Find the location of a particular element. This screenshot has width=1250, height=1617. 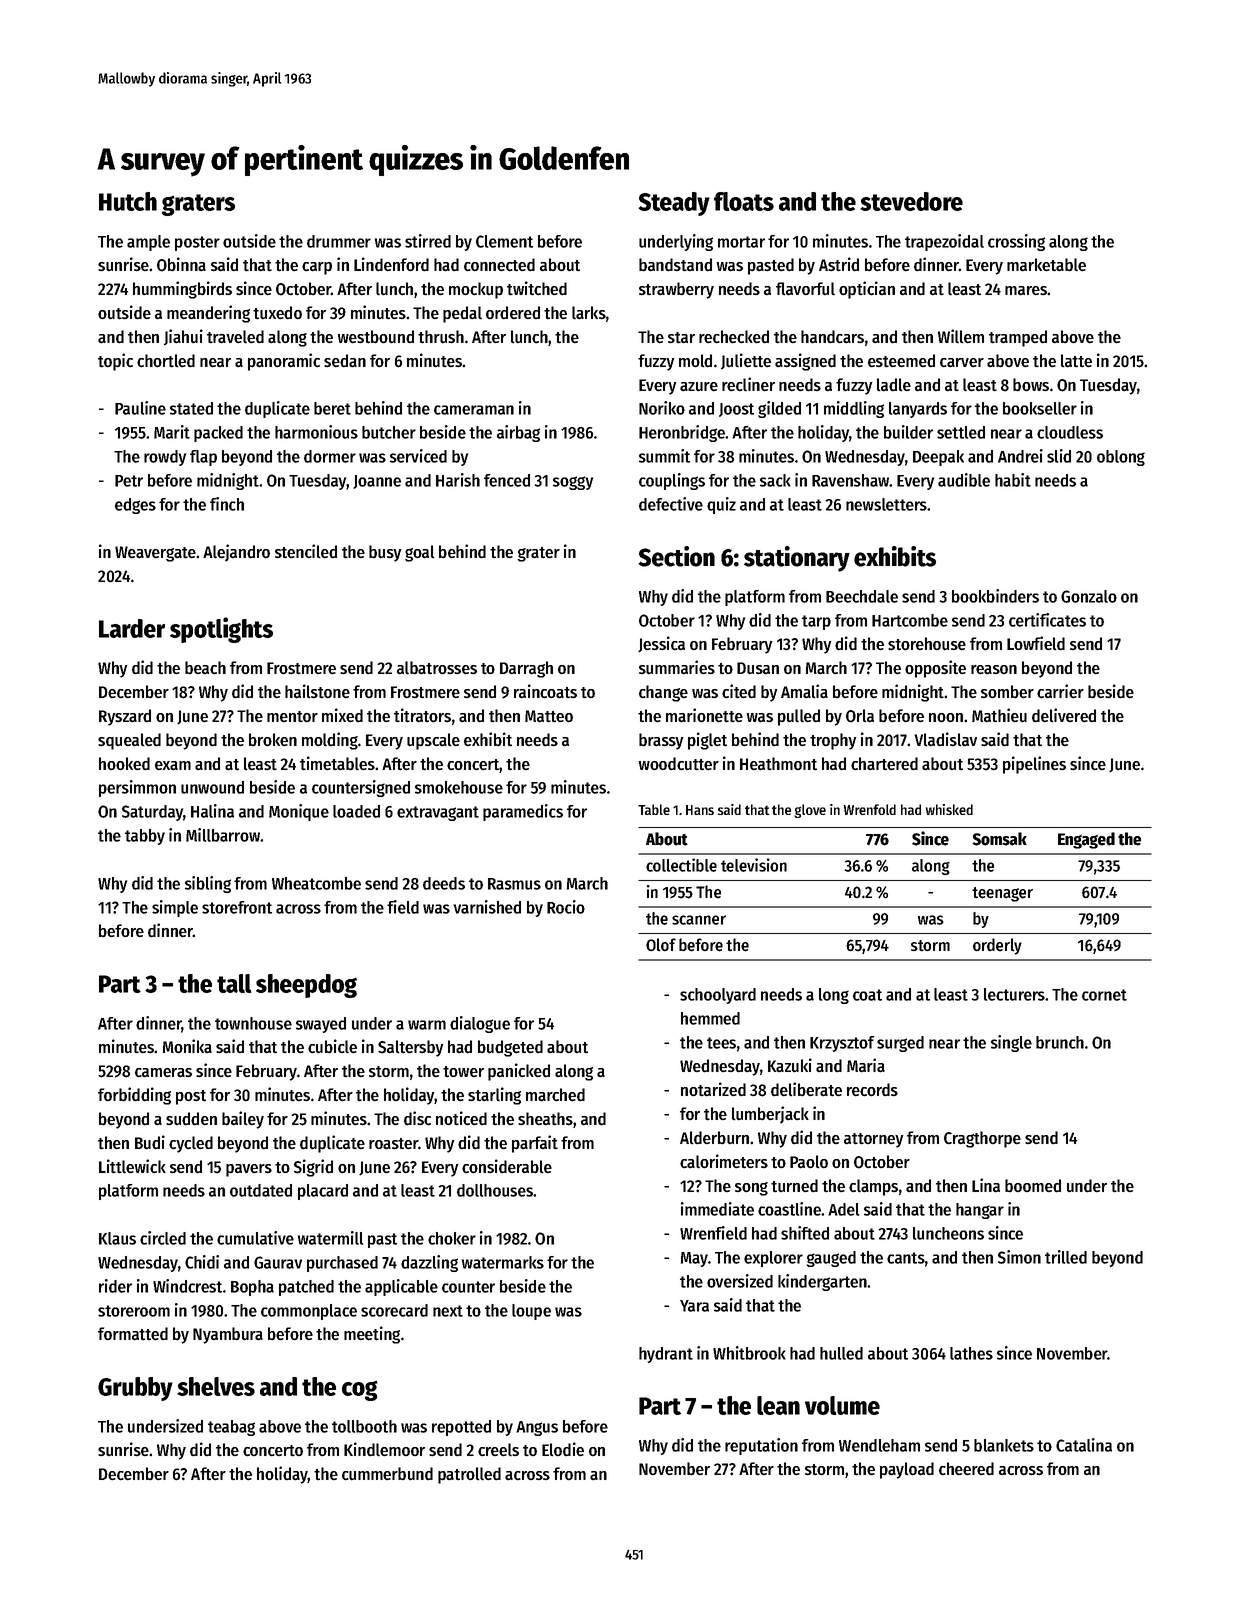

Dusan is located at coordinates (758, 668).
